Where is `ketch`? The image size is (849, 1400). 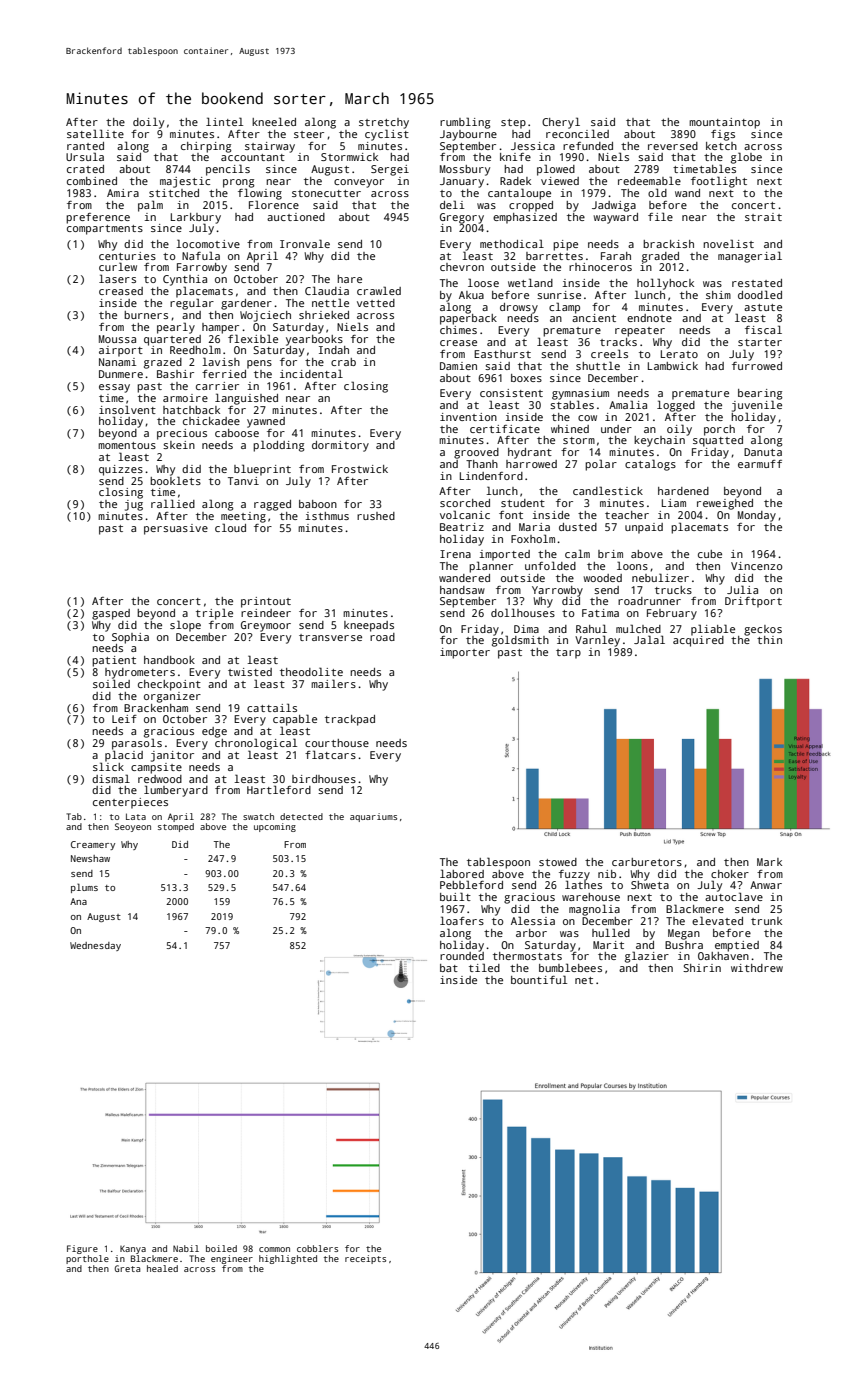 ketch is located at coordinates (721, 146).
